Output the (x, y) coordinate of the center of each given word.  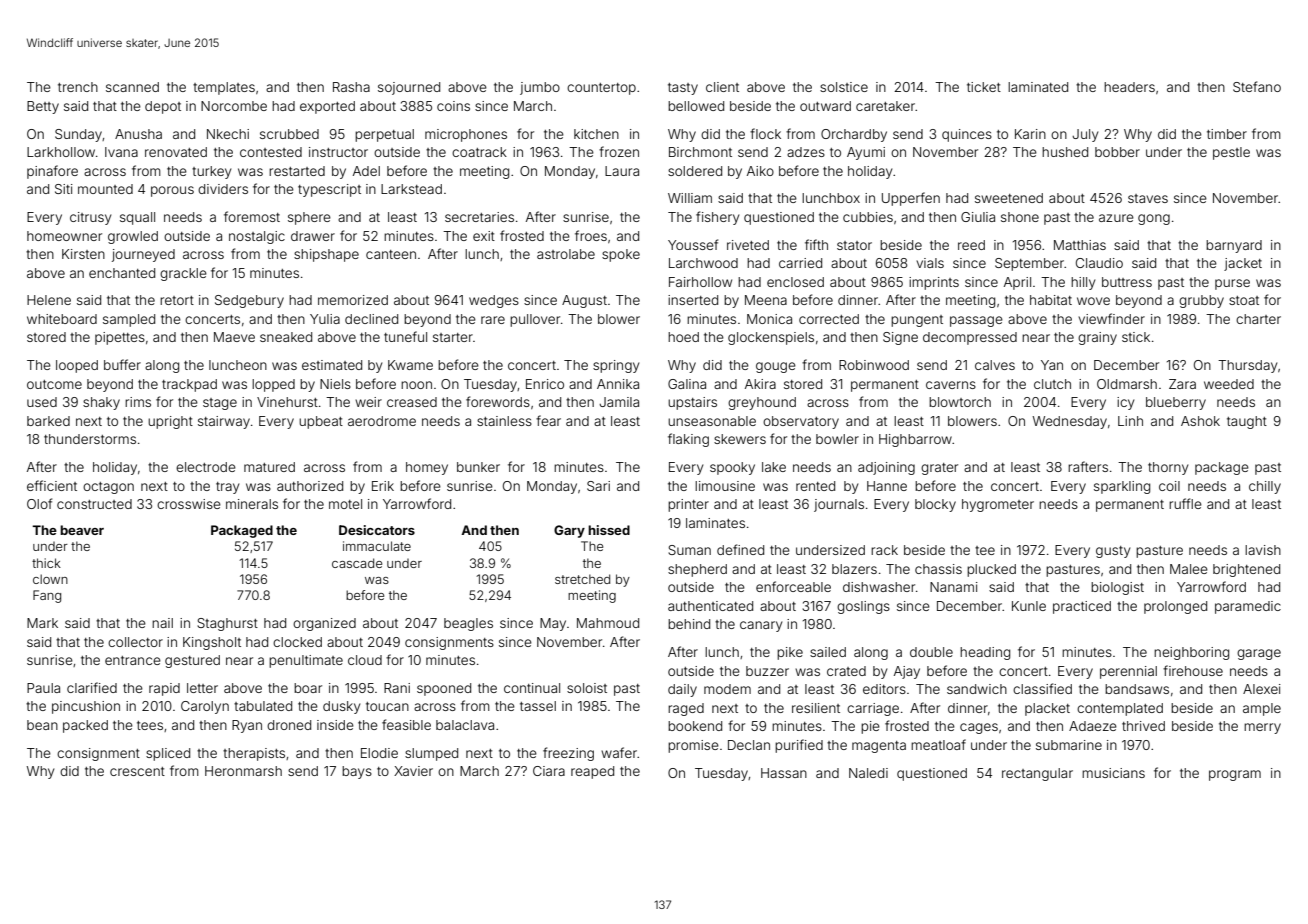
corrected (829, 319)
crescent (137, 771)
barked (48, 421)
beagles (468, 624)
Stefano (1257, 86)
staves (1148, 198)
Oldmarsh (1127, 384)
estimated (332, 365)
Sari (598, 486)
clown (50, 579)
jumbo (540, 88)
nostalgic (257, 237)
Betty (43, 107)
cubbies (868, 217)
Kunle (1029, 606)
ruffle (1185, 503)
